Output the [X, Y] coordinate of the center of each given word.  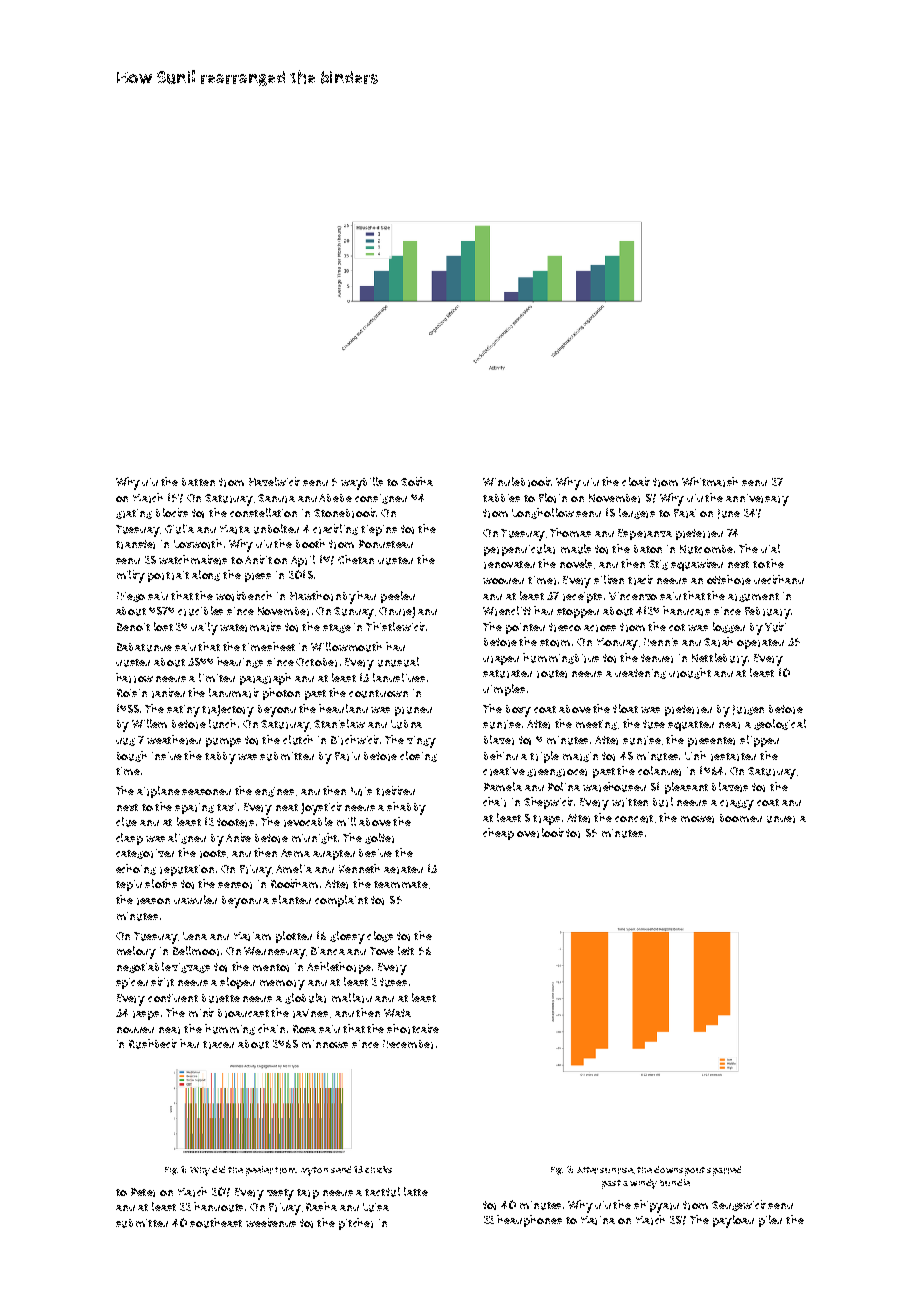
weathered [174, 740]
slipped [759, 741]
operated [760, 644]
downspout [679, 1171]
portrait [168, 576]
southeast [216, 1223]
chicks [378, 1169]
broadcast [243, 1013]
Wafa [397, 1013]
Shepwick [548, 803]
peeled [398, 597]
